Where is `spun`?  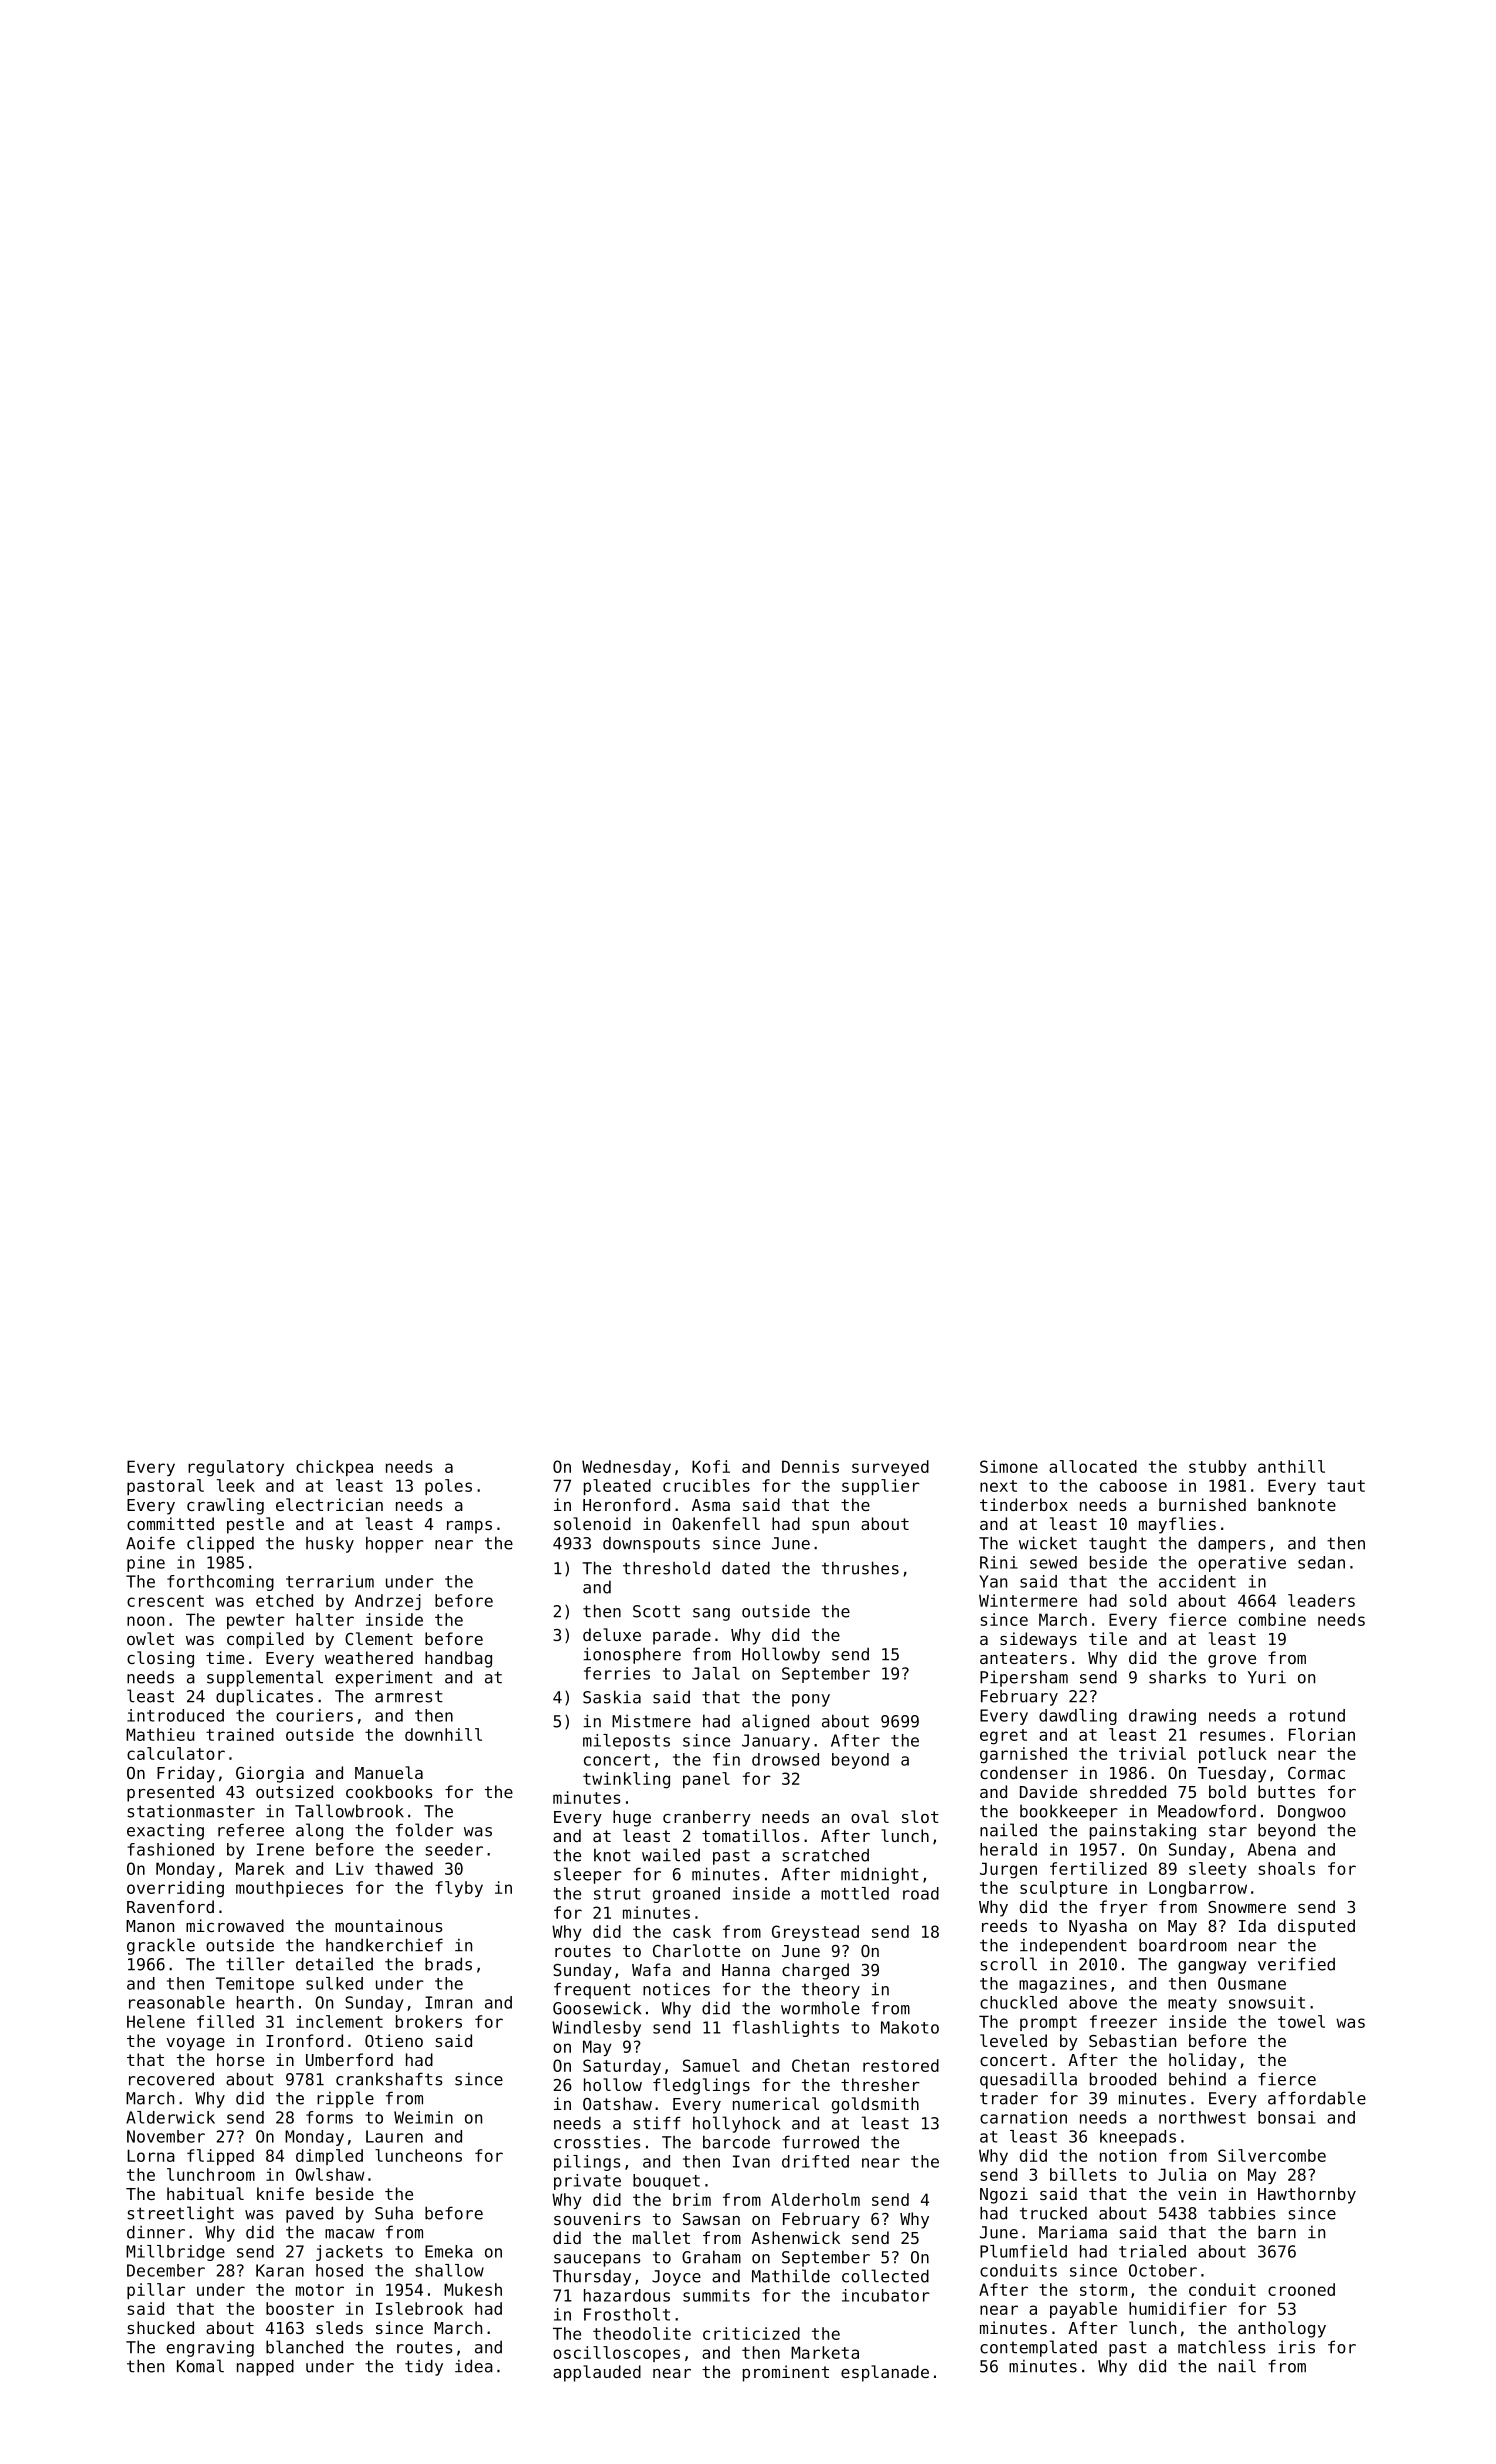
spun is located at coordinates (830, 1527).
